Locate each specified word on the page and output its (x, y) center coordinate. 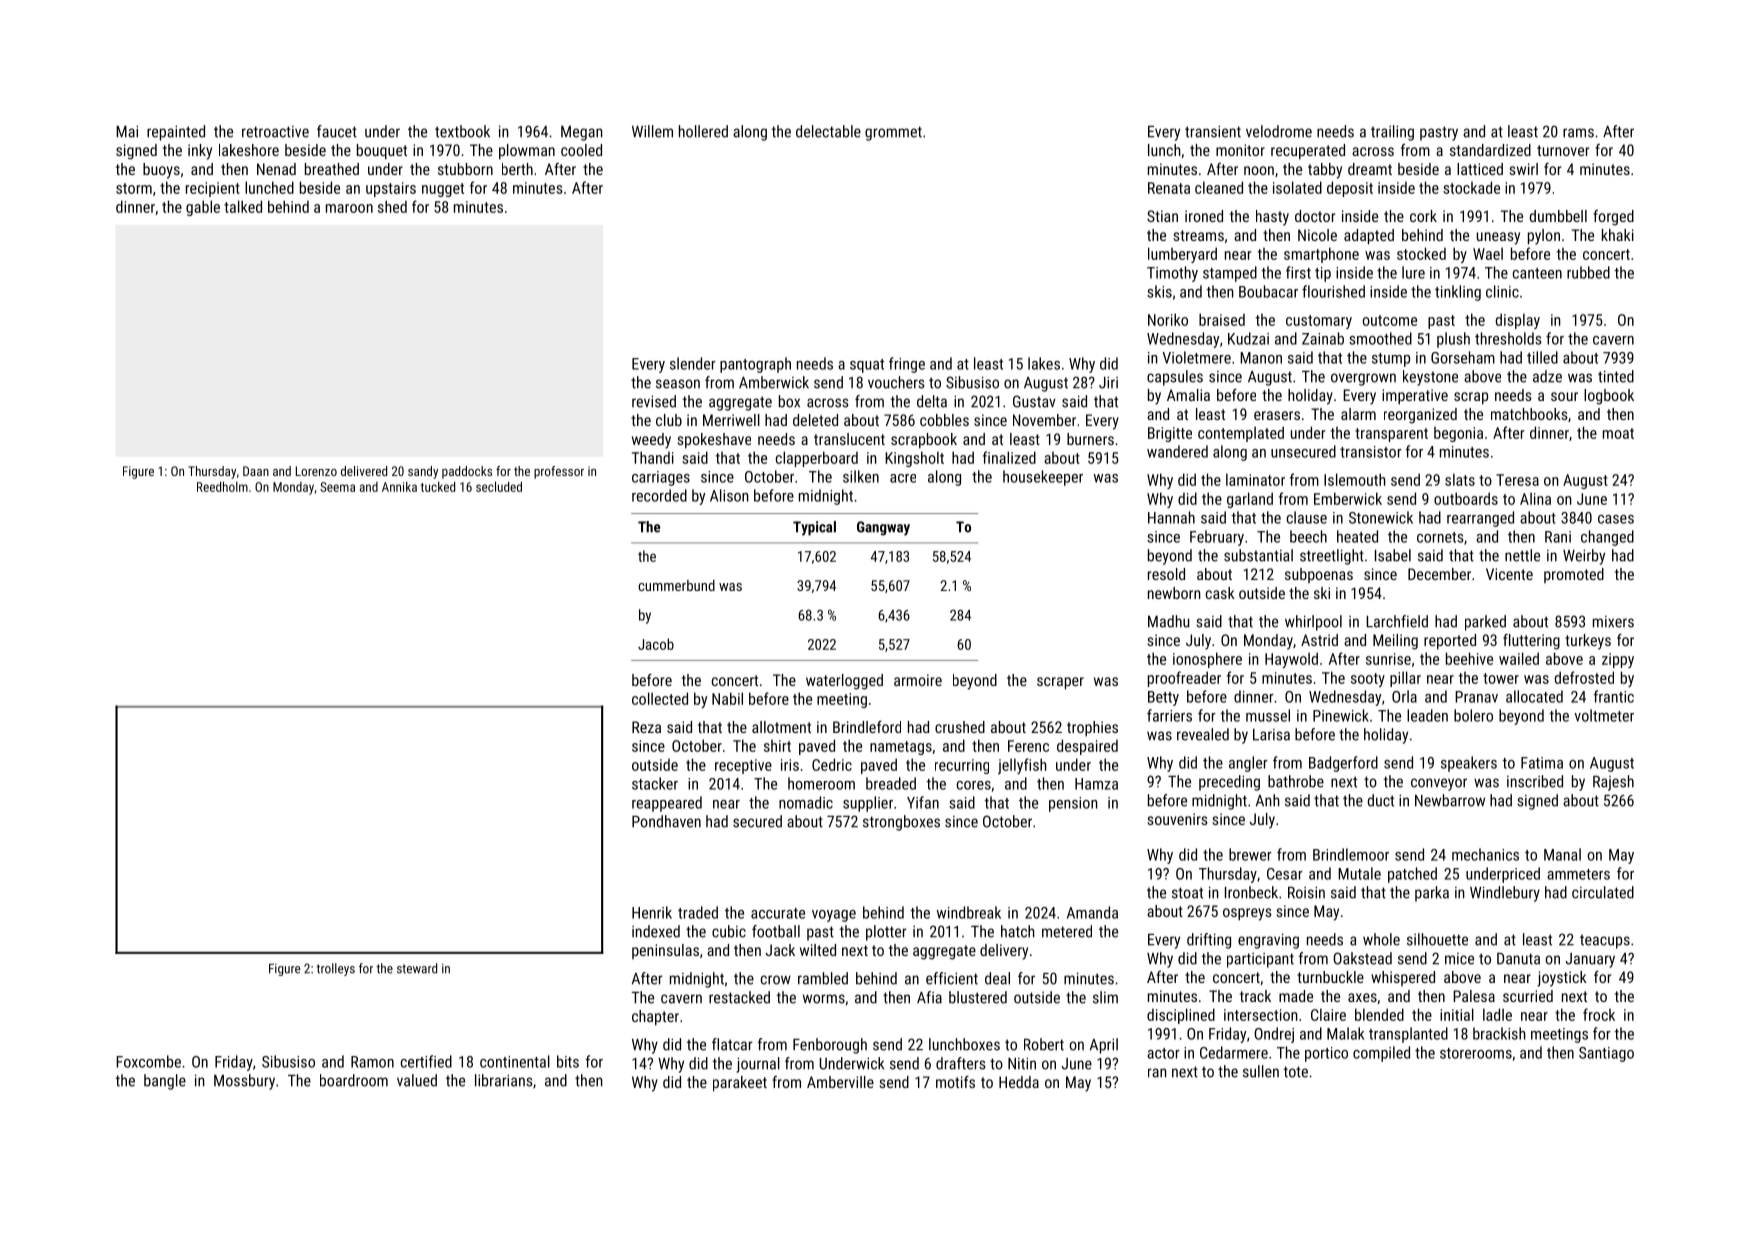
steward (417, 968)
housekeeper (1043, 478)
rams (1578, 133)
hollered (703, 131)
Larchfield (1397, 621)
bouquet (382, 152)
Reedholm (222, 486)
